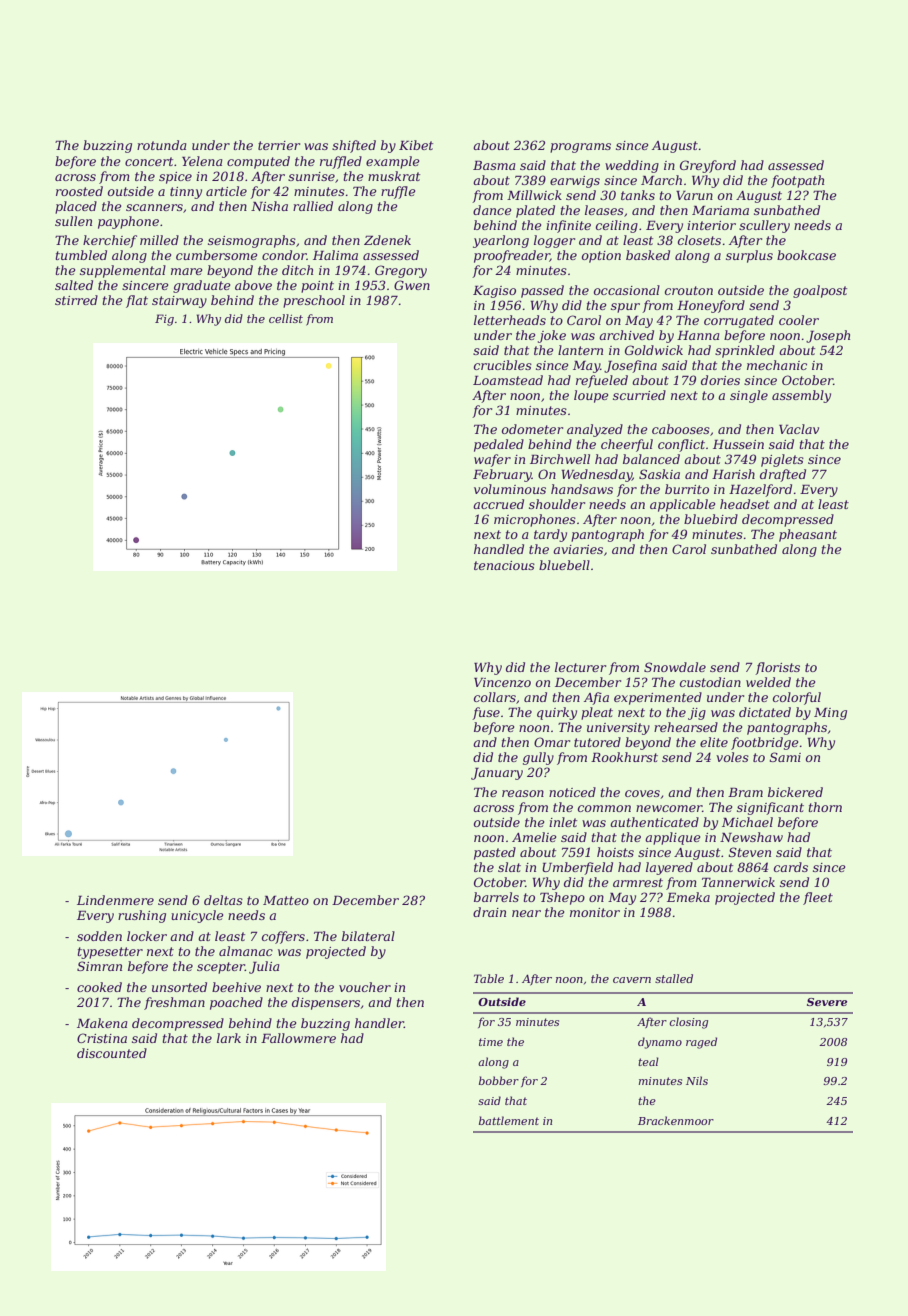  Describe the element at coordinates (638, 882) in the page. I see `armrest` at that location.
